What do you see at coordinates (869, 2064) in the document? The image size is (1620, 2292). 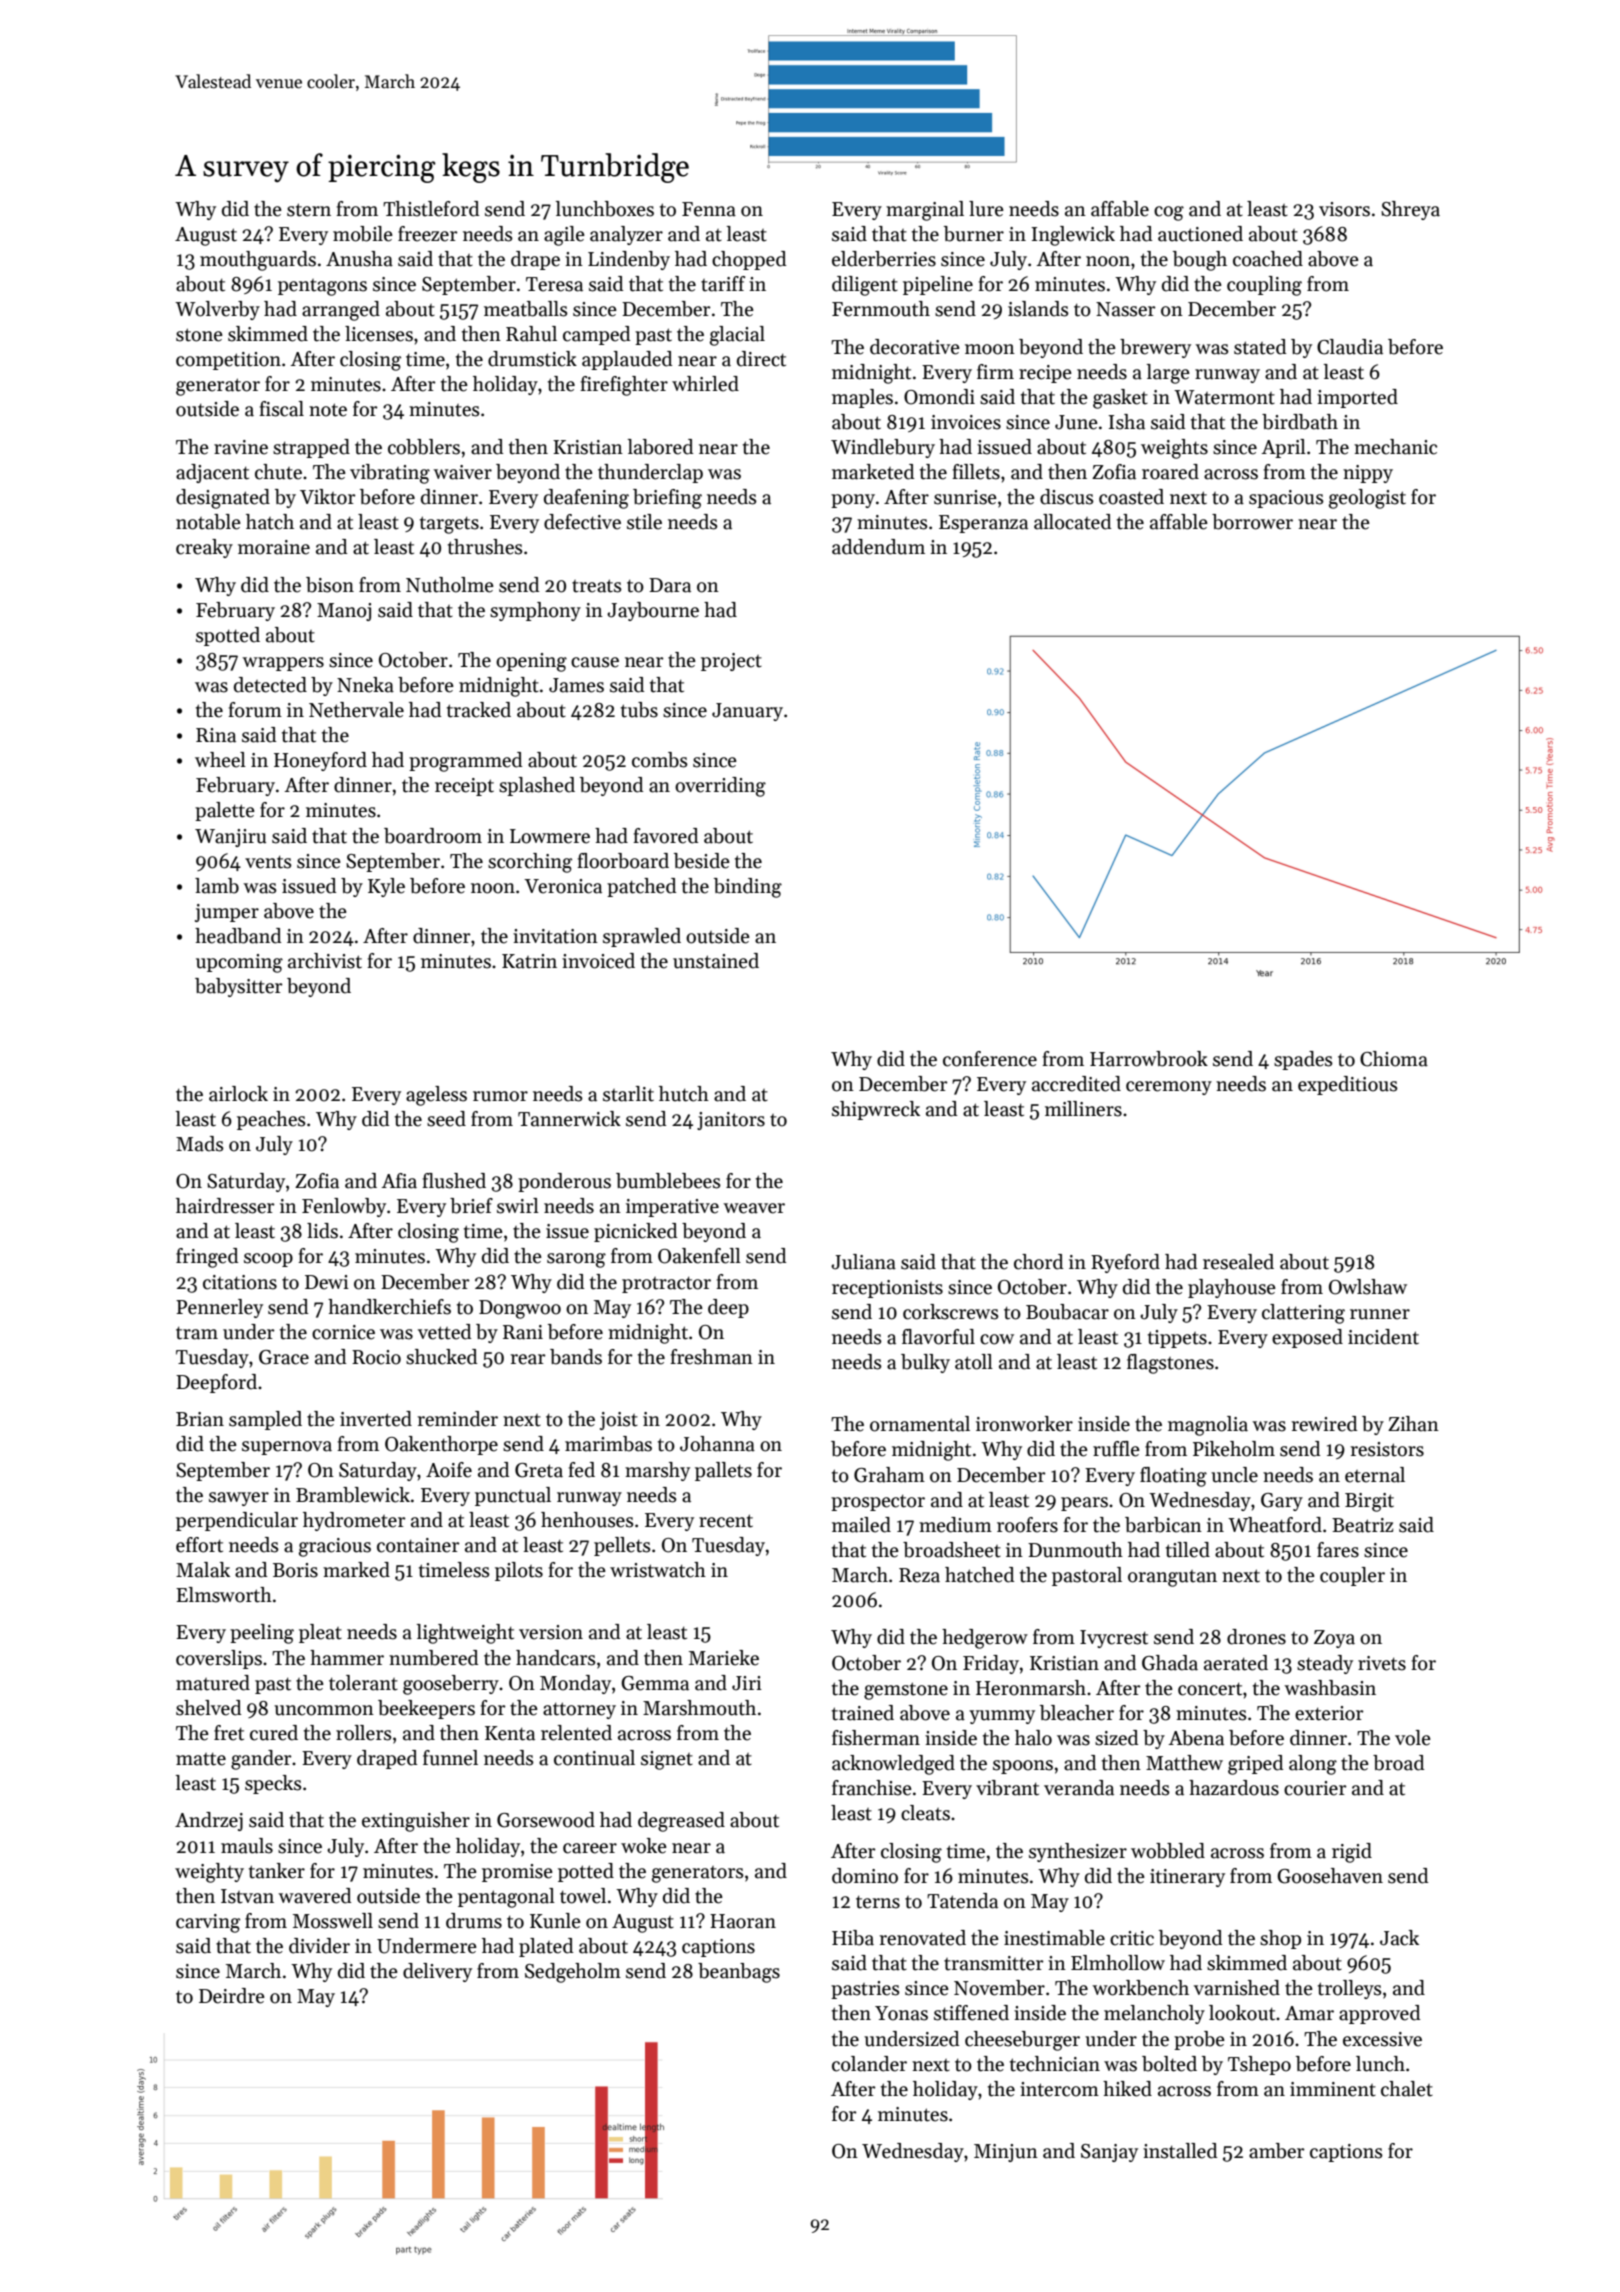 I see `colander` at bounding box center [869, 2064].
